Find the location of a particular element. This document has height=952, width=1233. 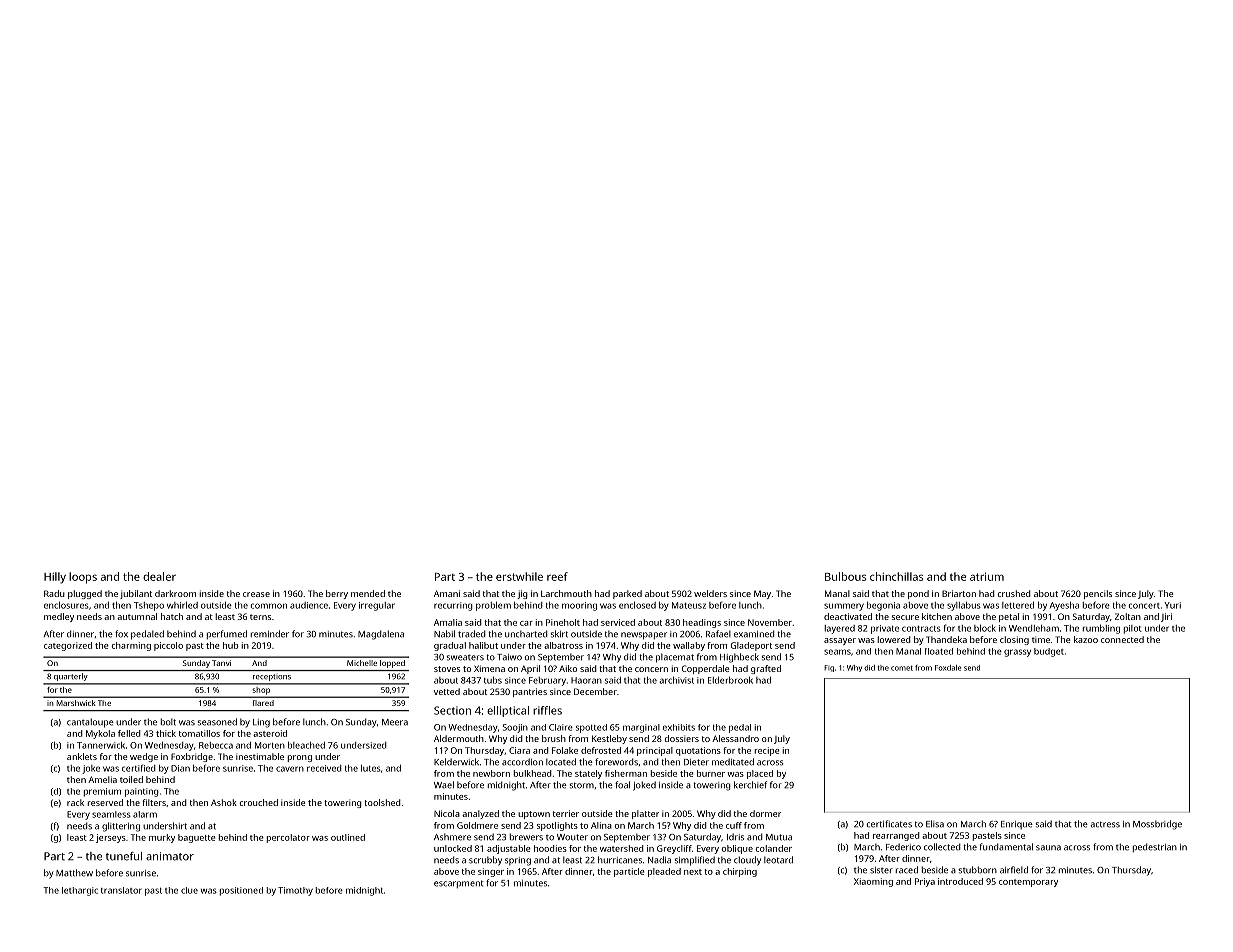

Folake is located at coordinates (565, 750).
